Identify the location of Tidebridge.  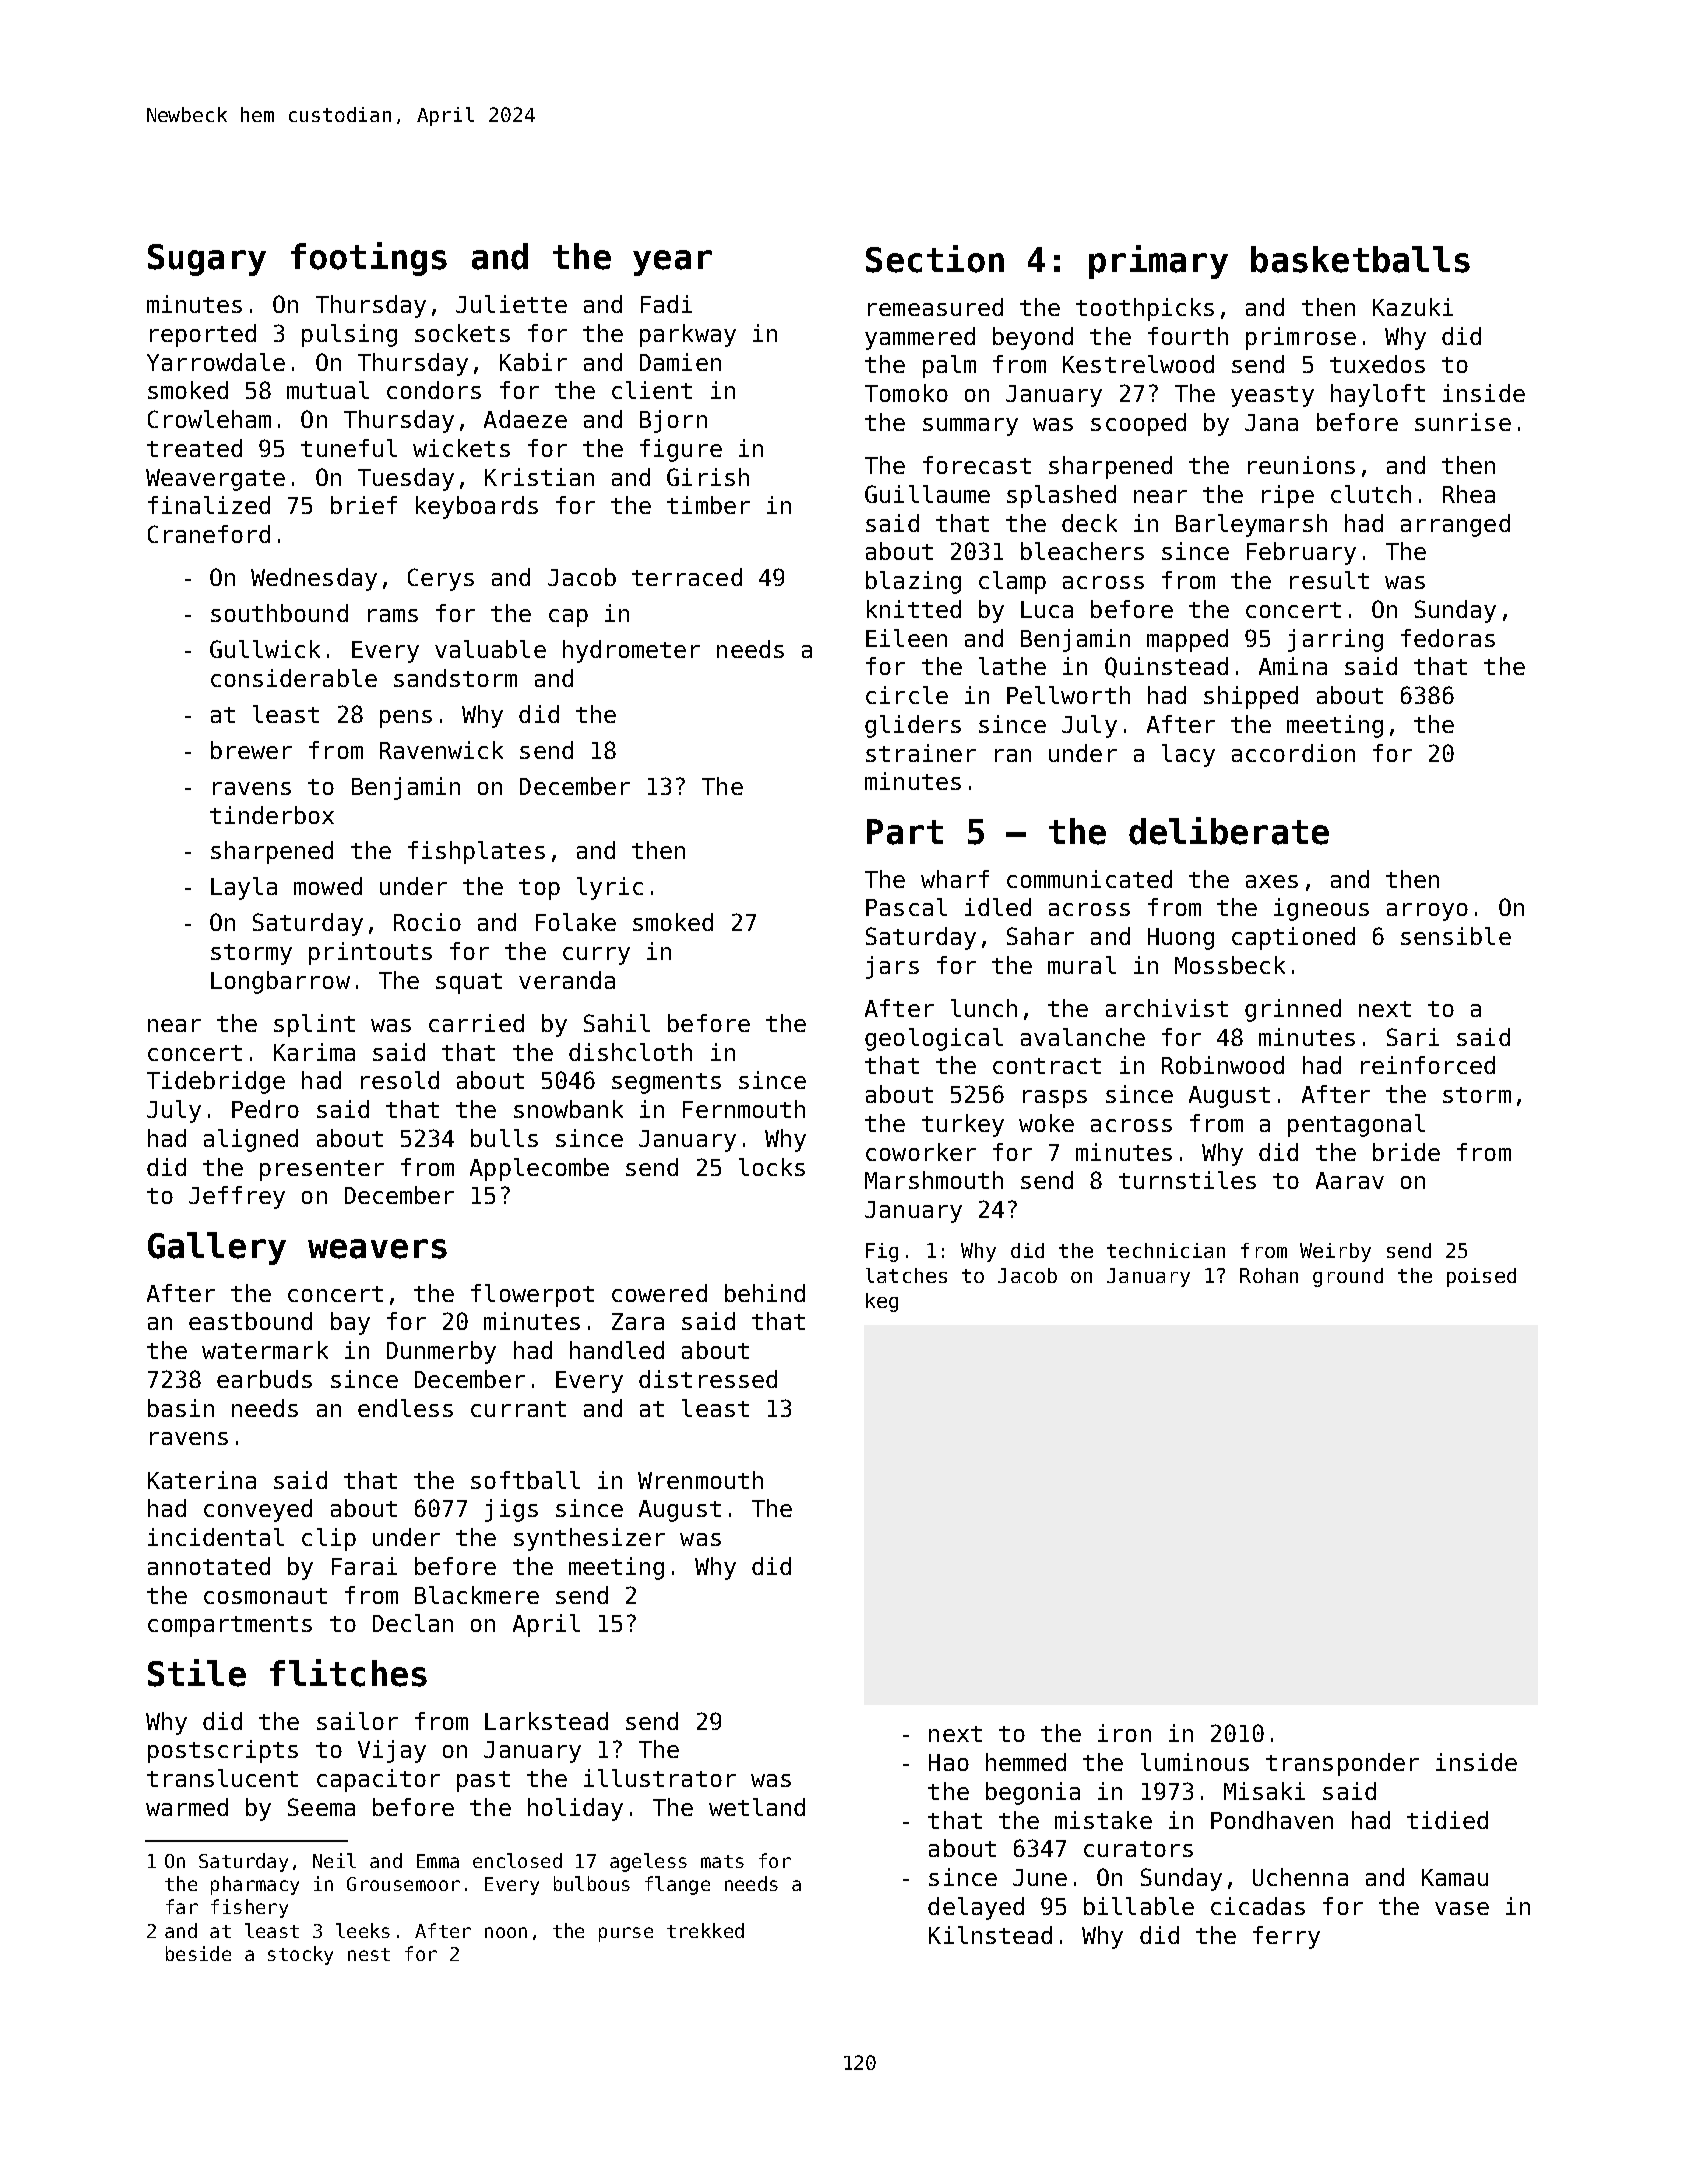
(216, 1082).
